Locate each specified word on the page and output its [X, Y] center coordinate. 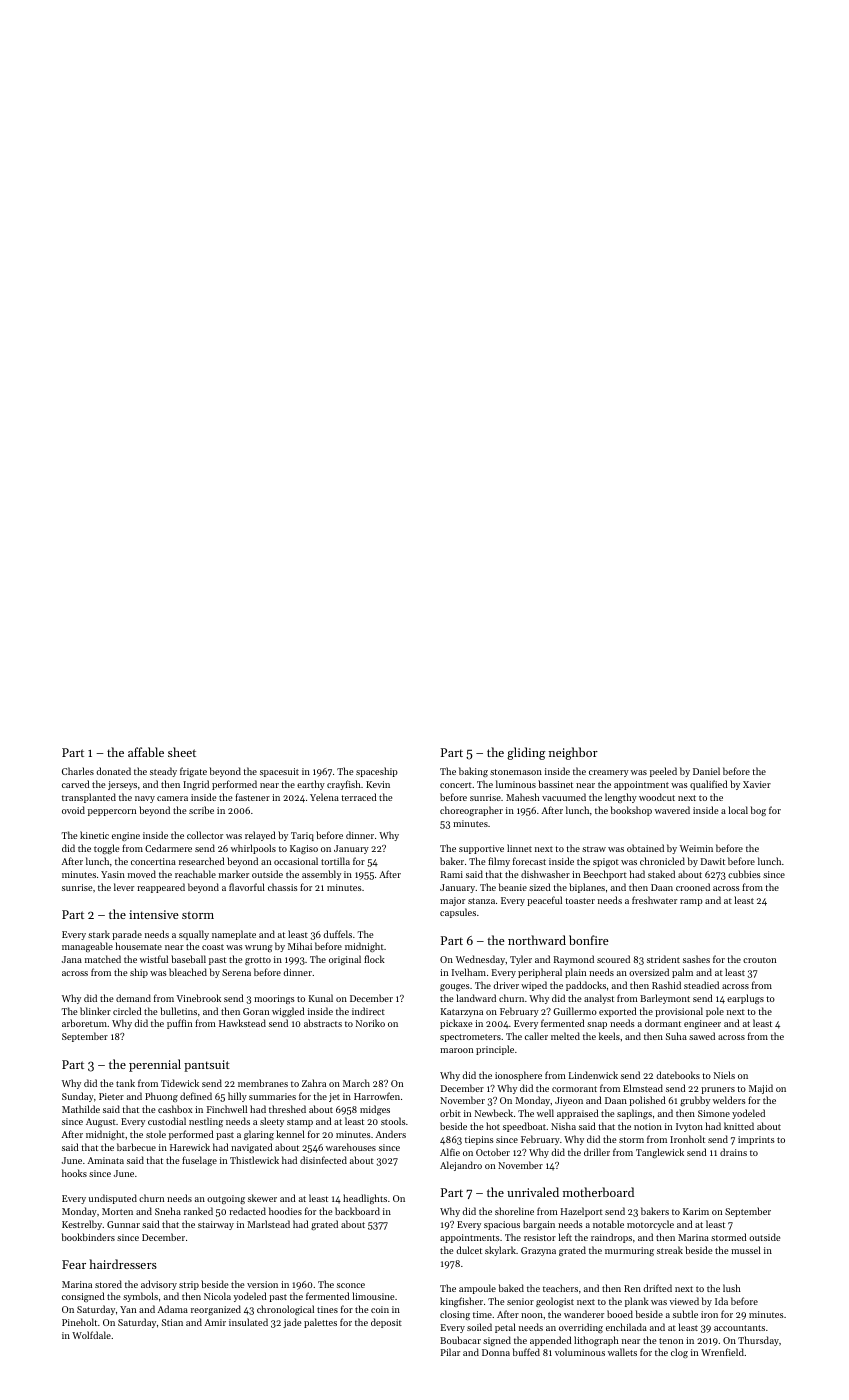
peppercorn [112, 812]
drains [733, 1152]
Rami [452, 874]
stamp [300, 1123]
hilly [237, 1097]
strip [189, 1285]
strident [663, 959]
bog [758, 811]
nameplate [234, 935]
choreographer [471, 811]
